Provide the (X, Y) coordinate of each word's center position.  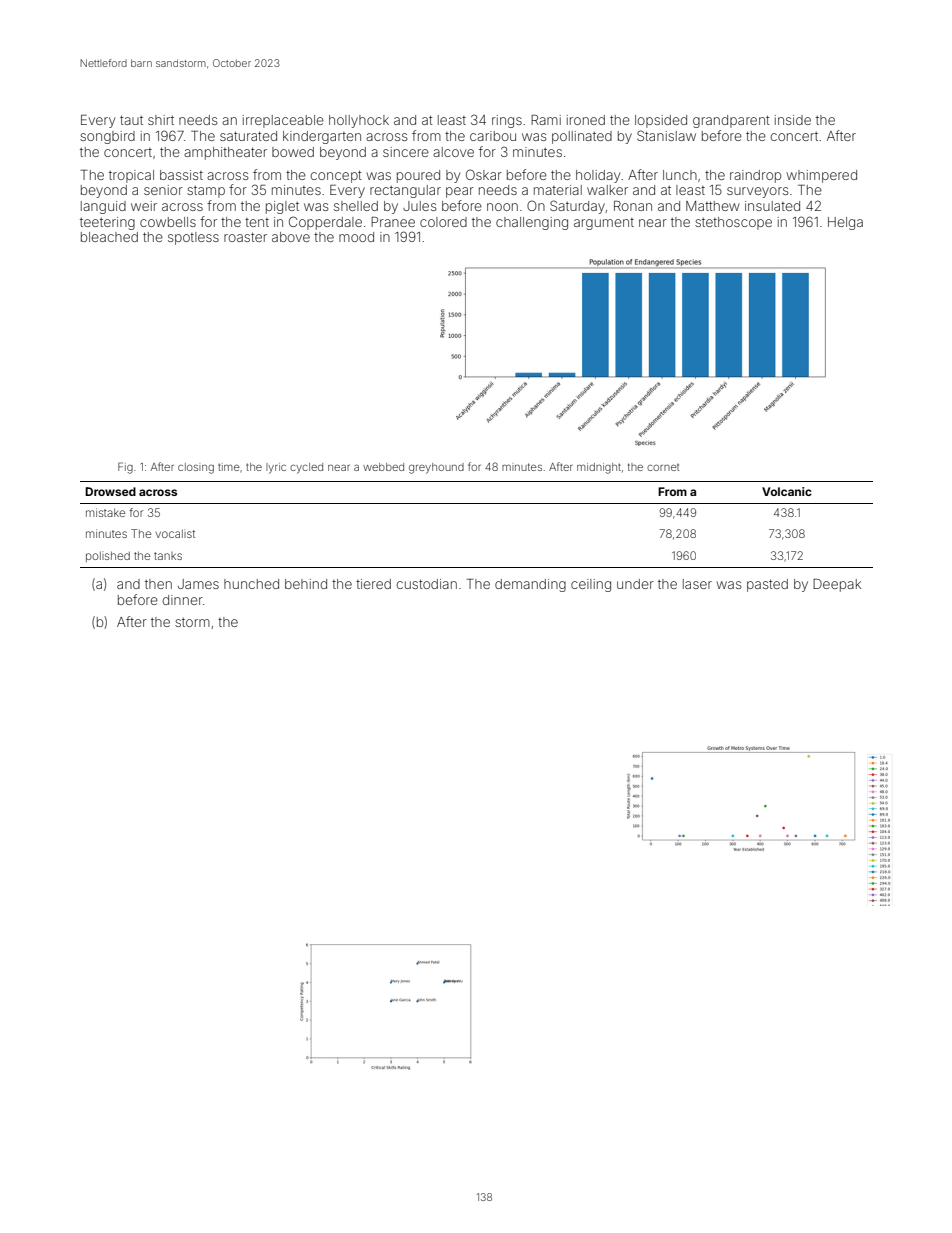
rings (507, 121)
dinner (183, 600)
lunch (680, 175)
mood (356, 237)
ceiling (591, 585)
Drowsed (110, 491)
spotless (193, 238)
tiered (373, 584)
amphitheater (225, 153)
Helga (845, 223)
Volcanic (787, 491)
